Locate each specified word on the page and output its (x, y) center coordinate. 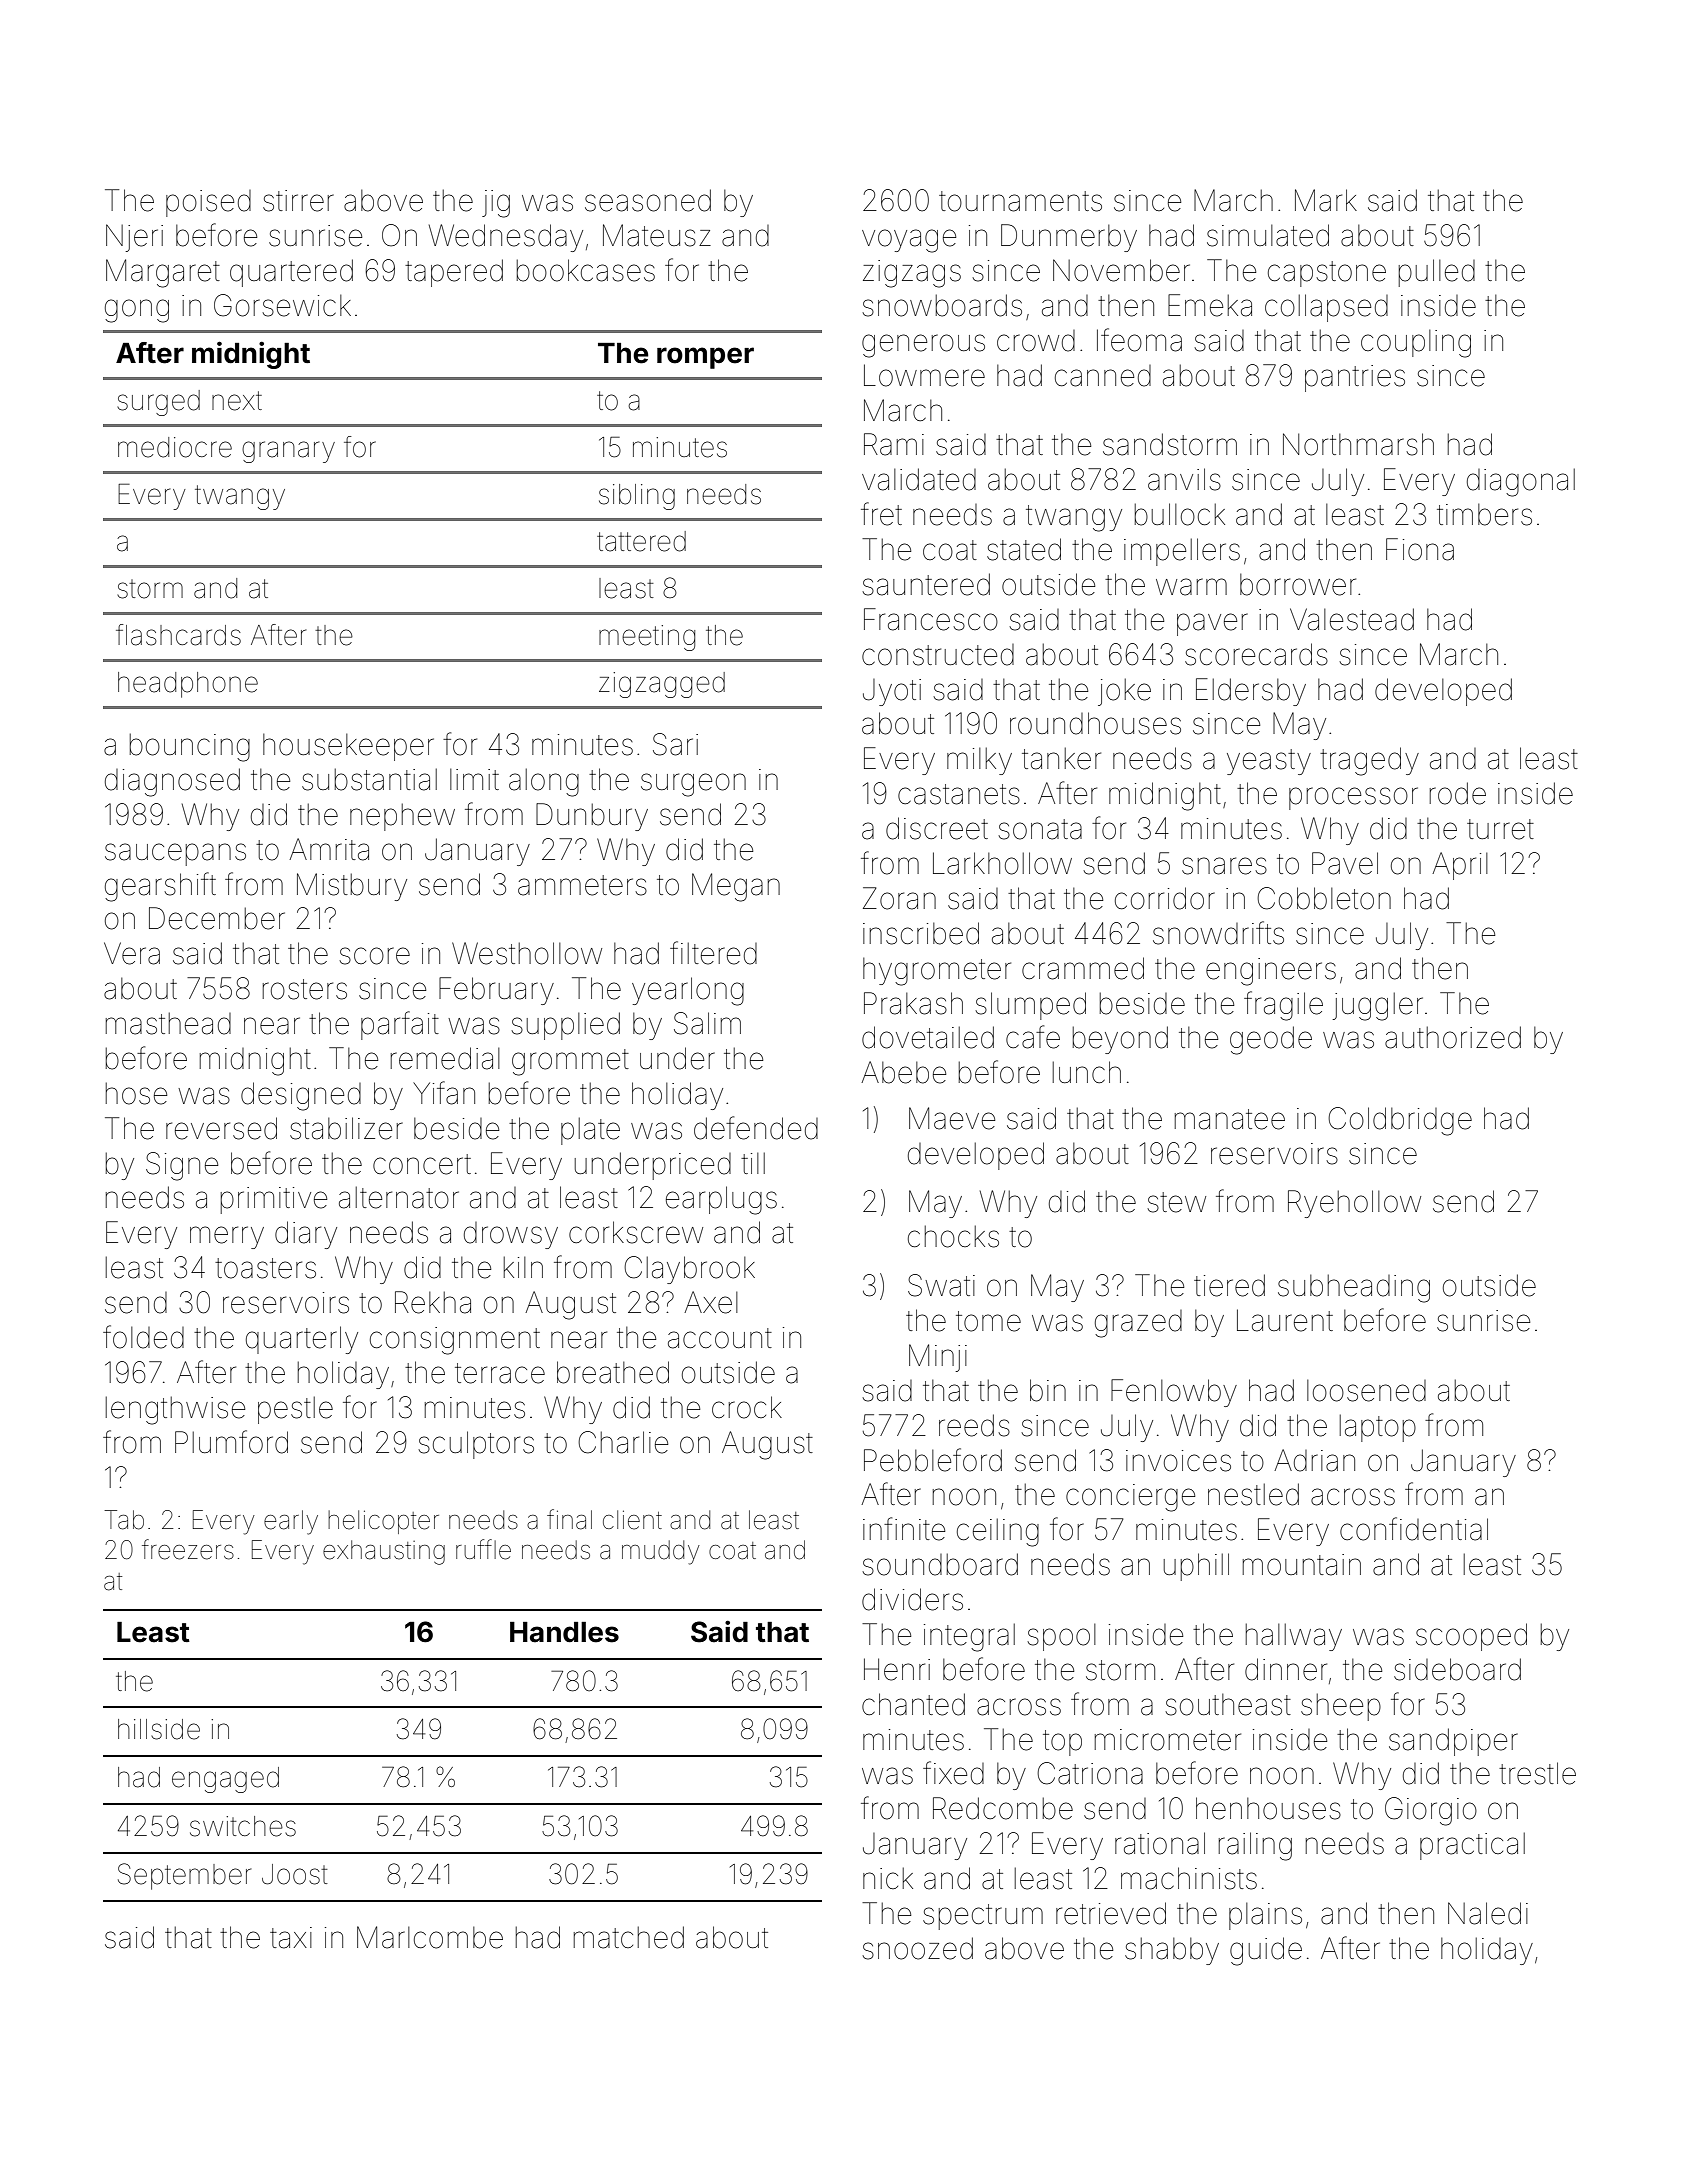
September (184, 1876)
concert (422, 1164)
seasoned (648, 200)
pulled (1437, 273)
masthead (168, 1023)
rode (1458, 793)
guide (1266, 1951)
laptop (1378, 1428)
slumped (1030, 1006)
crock (747, 1407)
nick (888, 1878)
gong (137, 311)
